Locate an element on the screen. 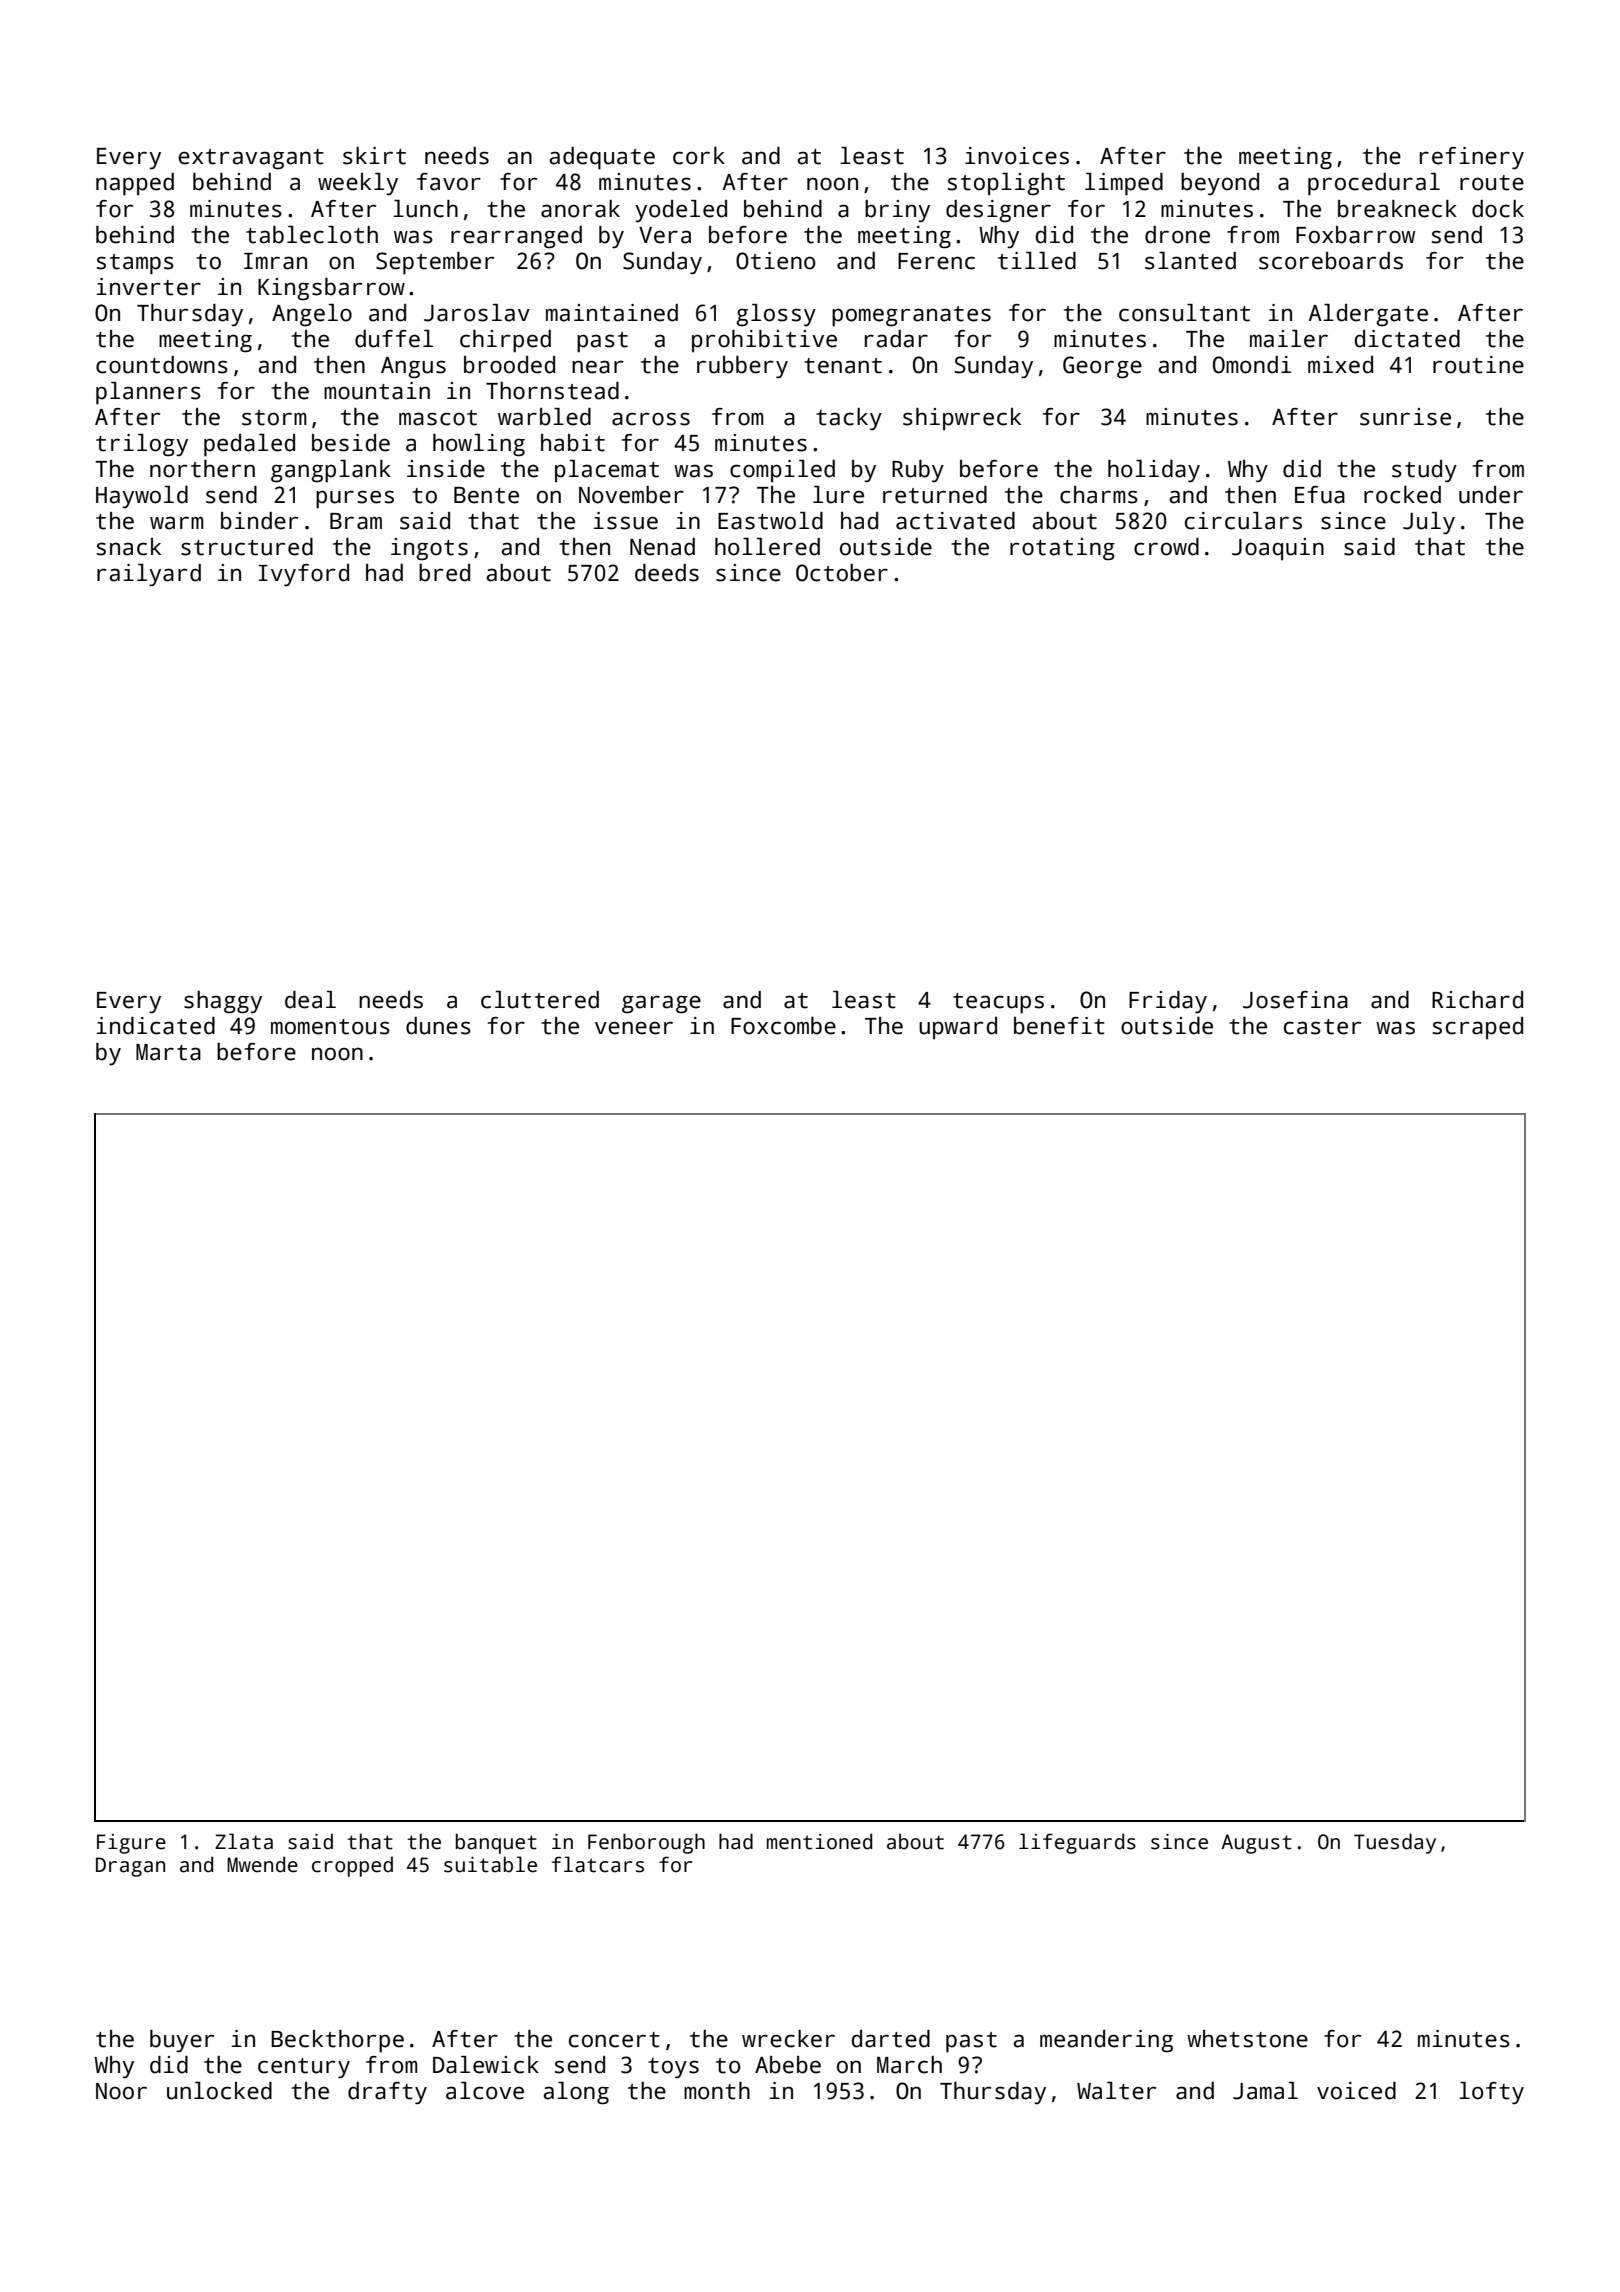 Image resolution: width=1620 pixels, height=2292 pixels. routine is located at coordinates (1478, 365).
